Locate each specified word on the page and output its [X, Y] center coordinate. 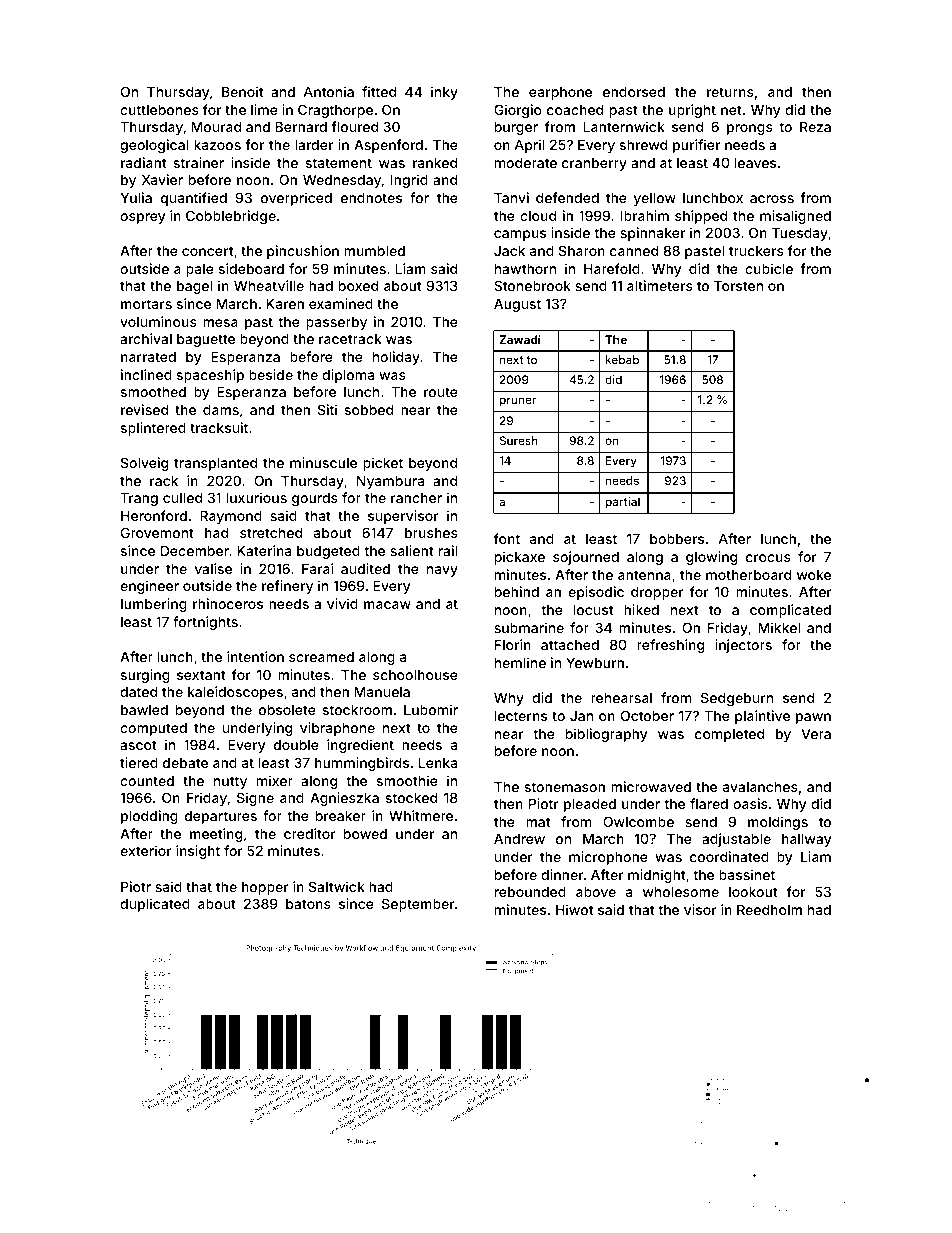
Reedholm [769, 910]
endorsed [634, 92]
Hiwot [574, 909]
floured [355, 126]
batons [308, 904]
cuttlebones [159, 110]
